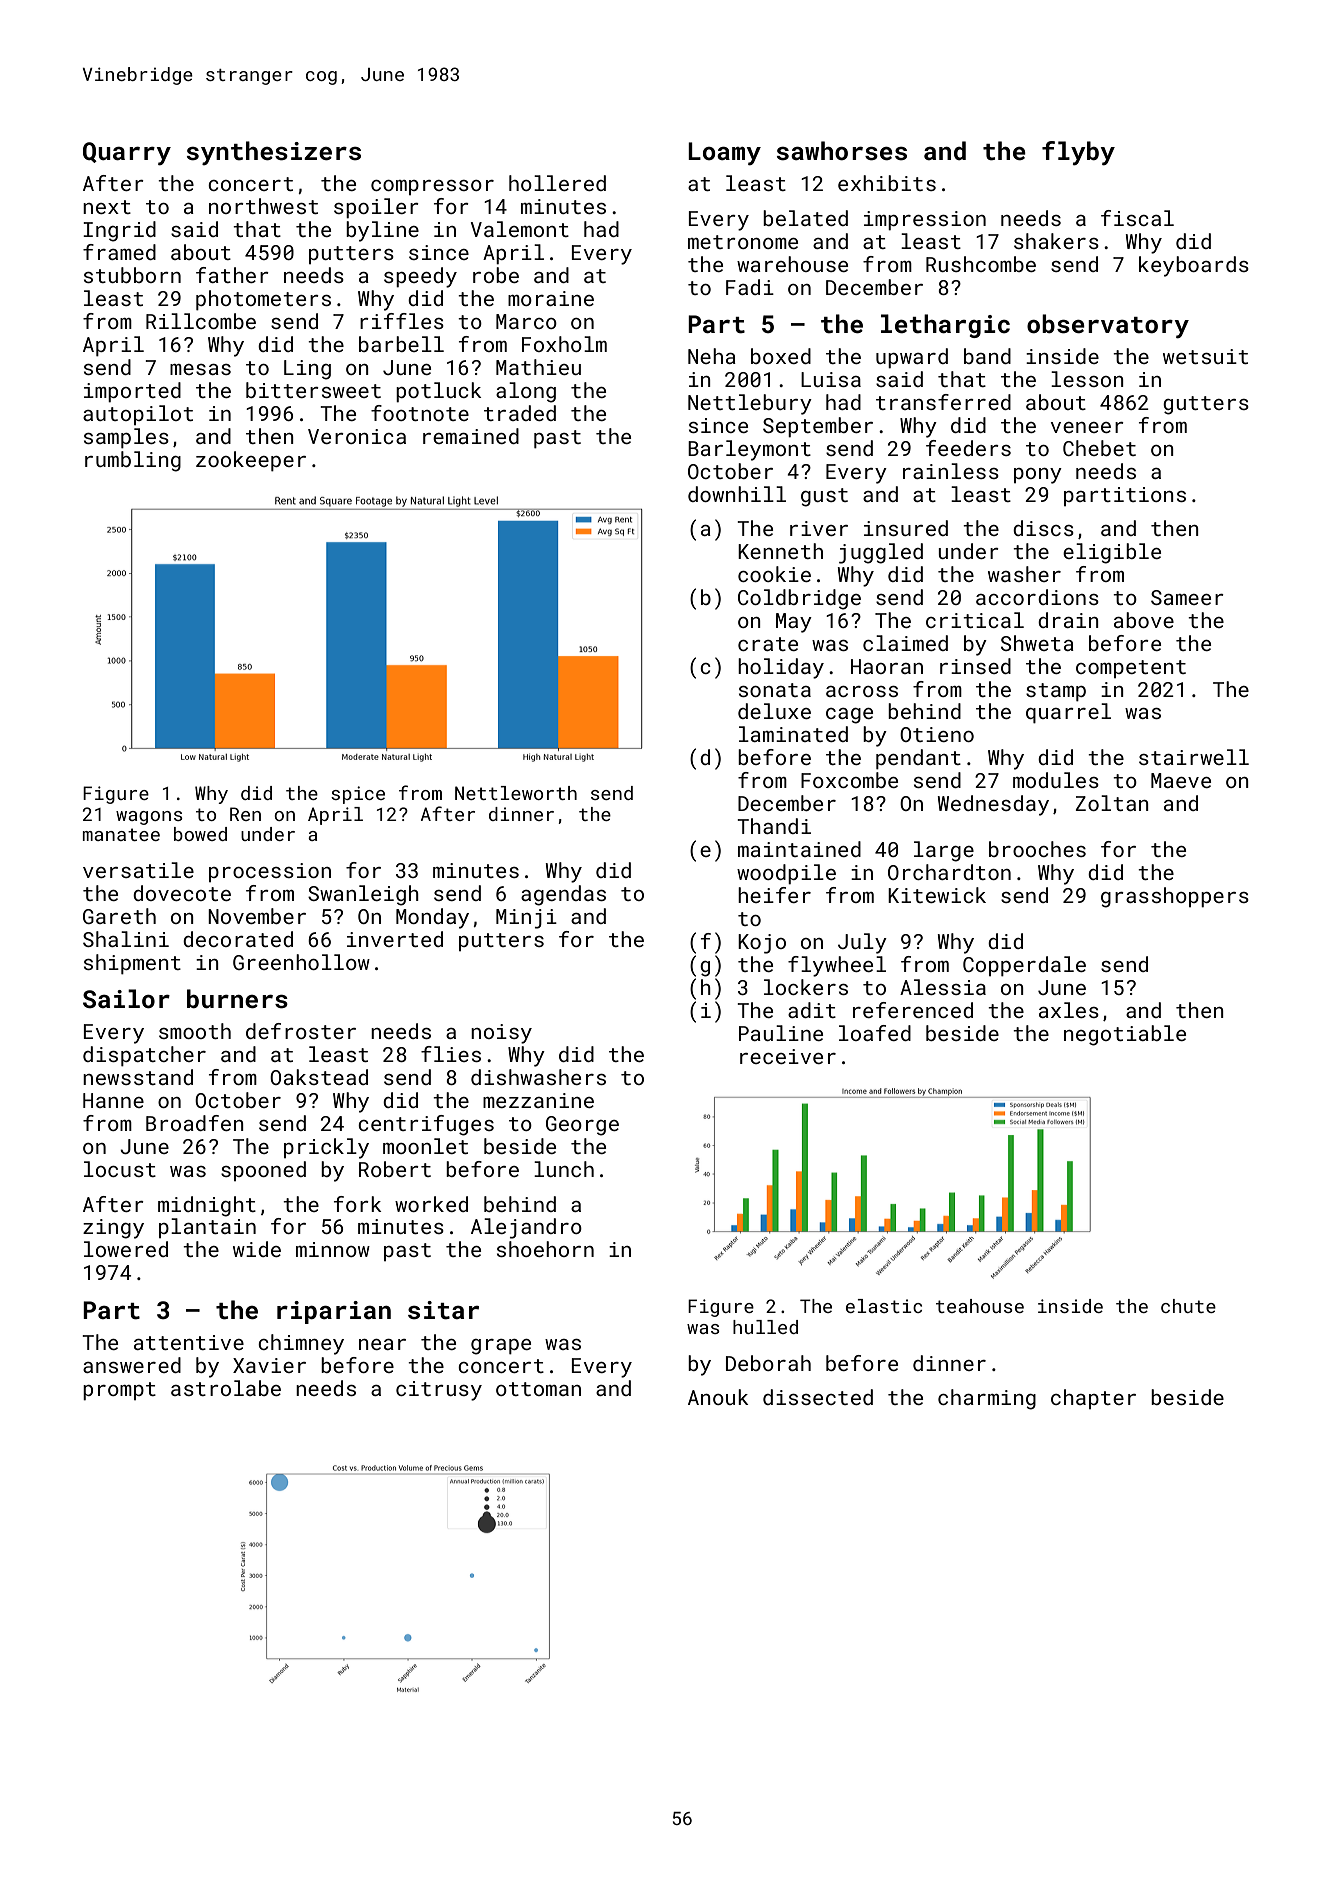  I want to click on astrolabe, so click(226, 1388).
